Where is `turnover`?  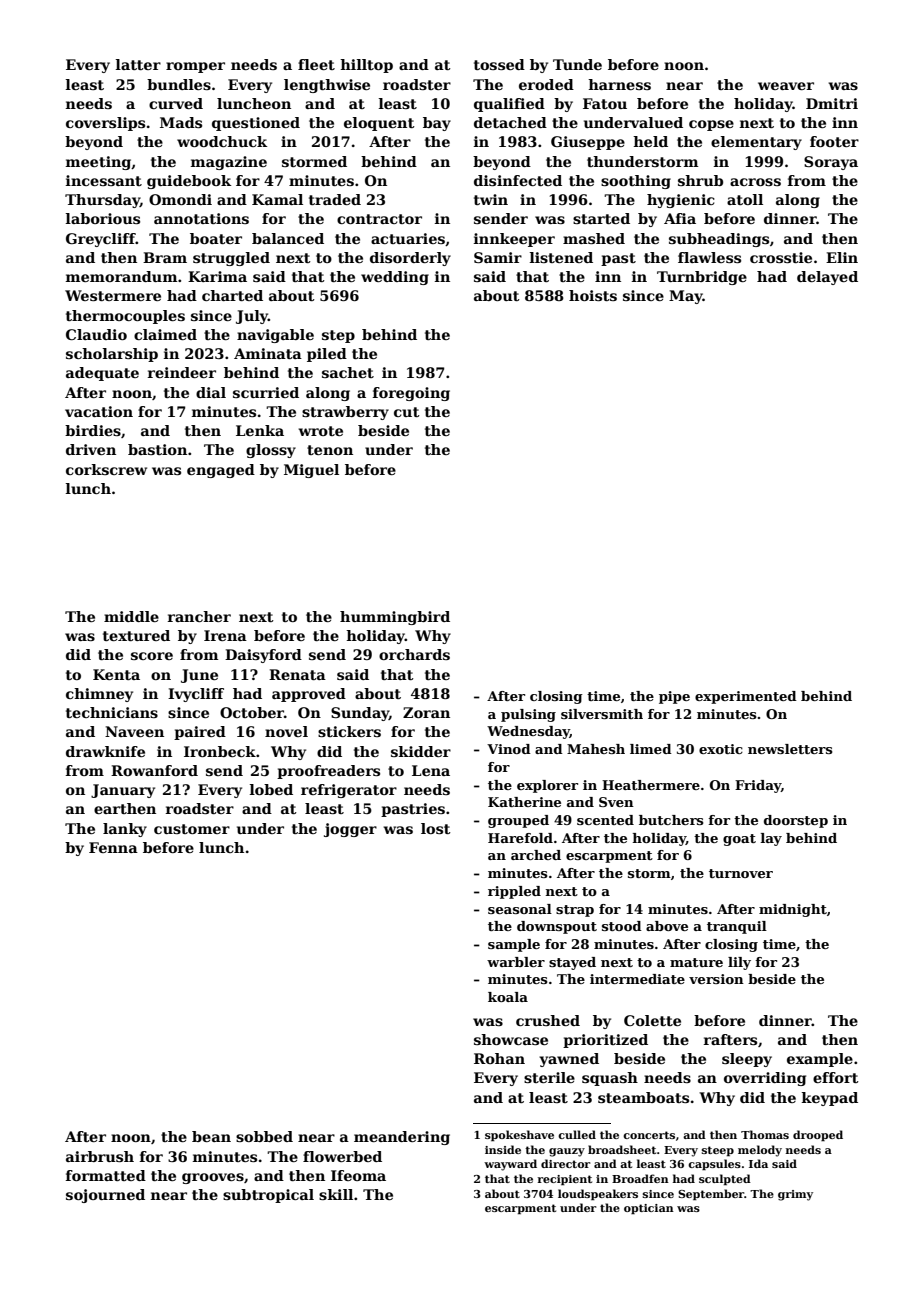
turnover is located at coordinates (741, 873).
